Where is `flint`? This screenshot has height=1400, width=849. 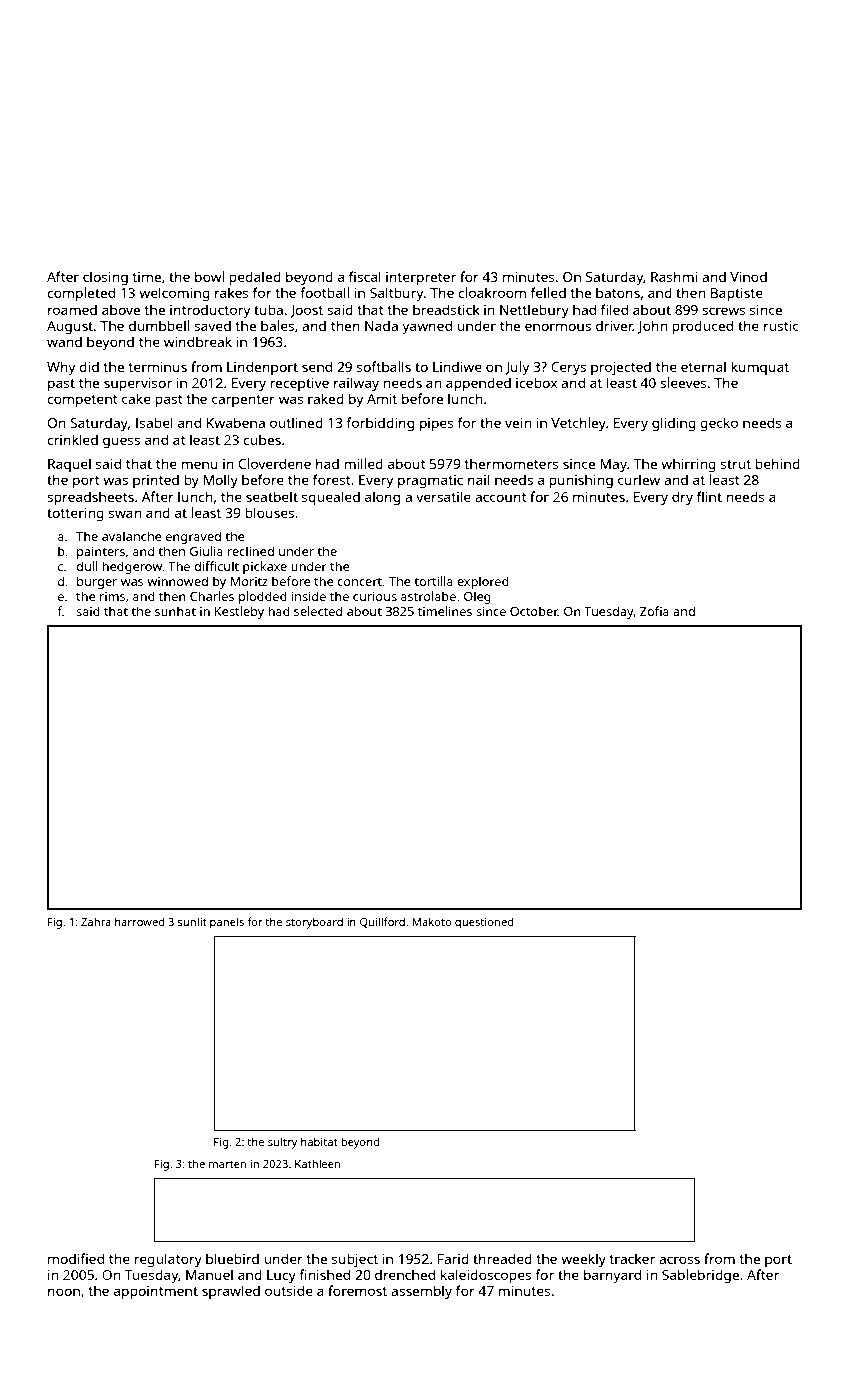
flint is located at coordinates (709, 496).
